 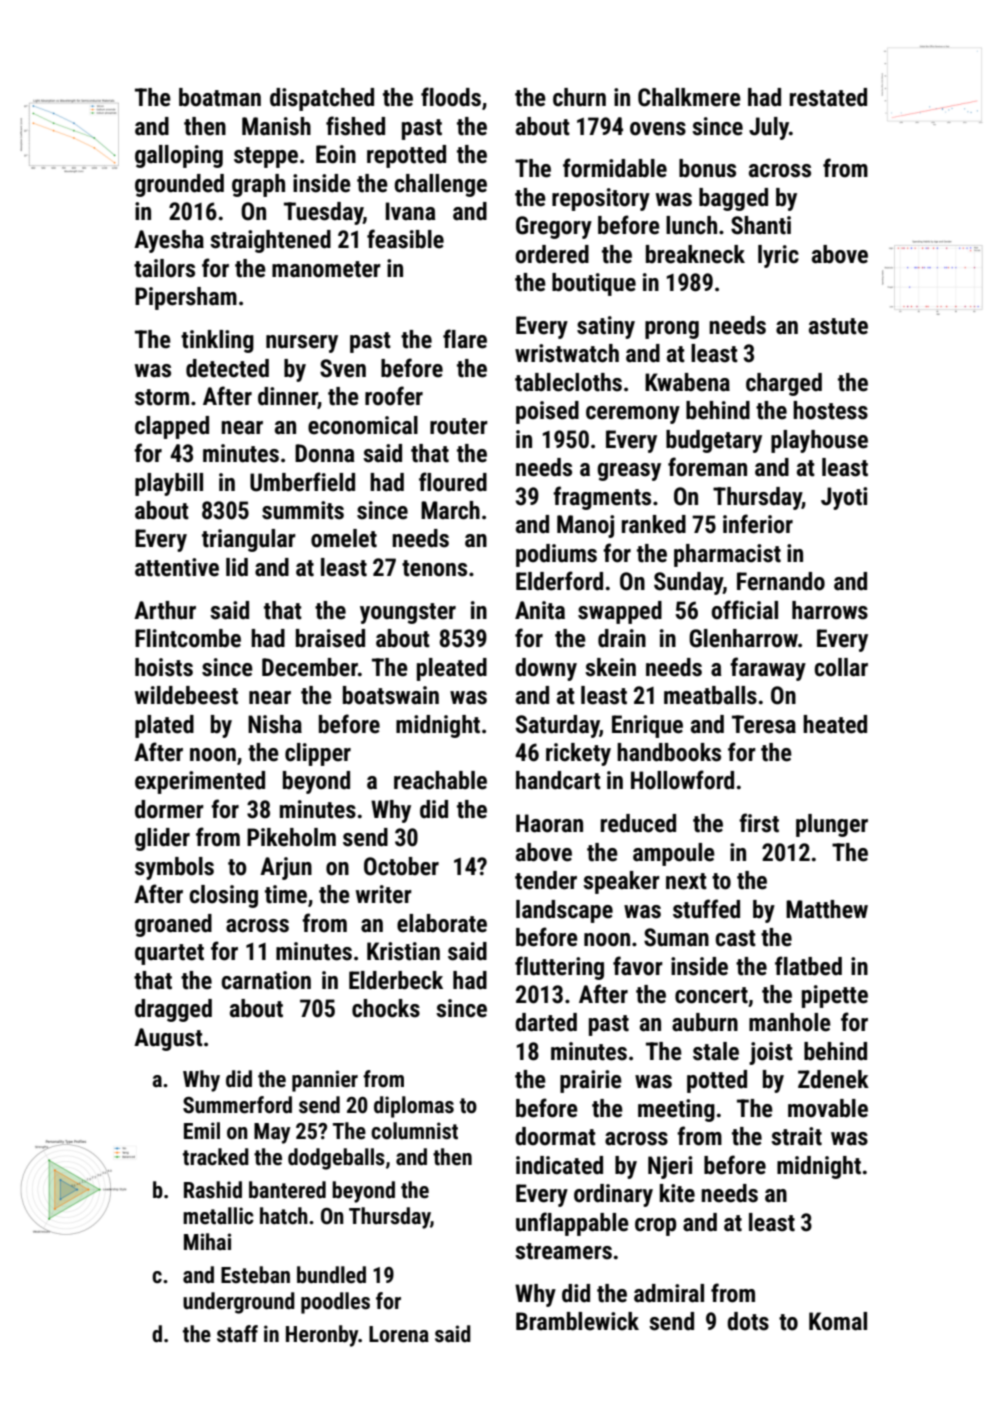 What do you see at coordinates (613, 1195) in the page?
I see `ordinary` at bounding box center [613, 1195].
